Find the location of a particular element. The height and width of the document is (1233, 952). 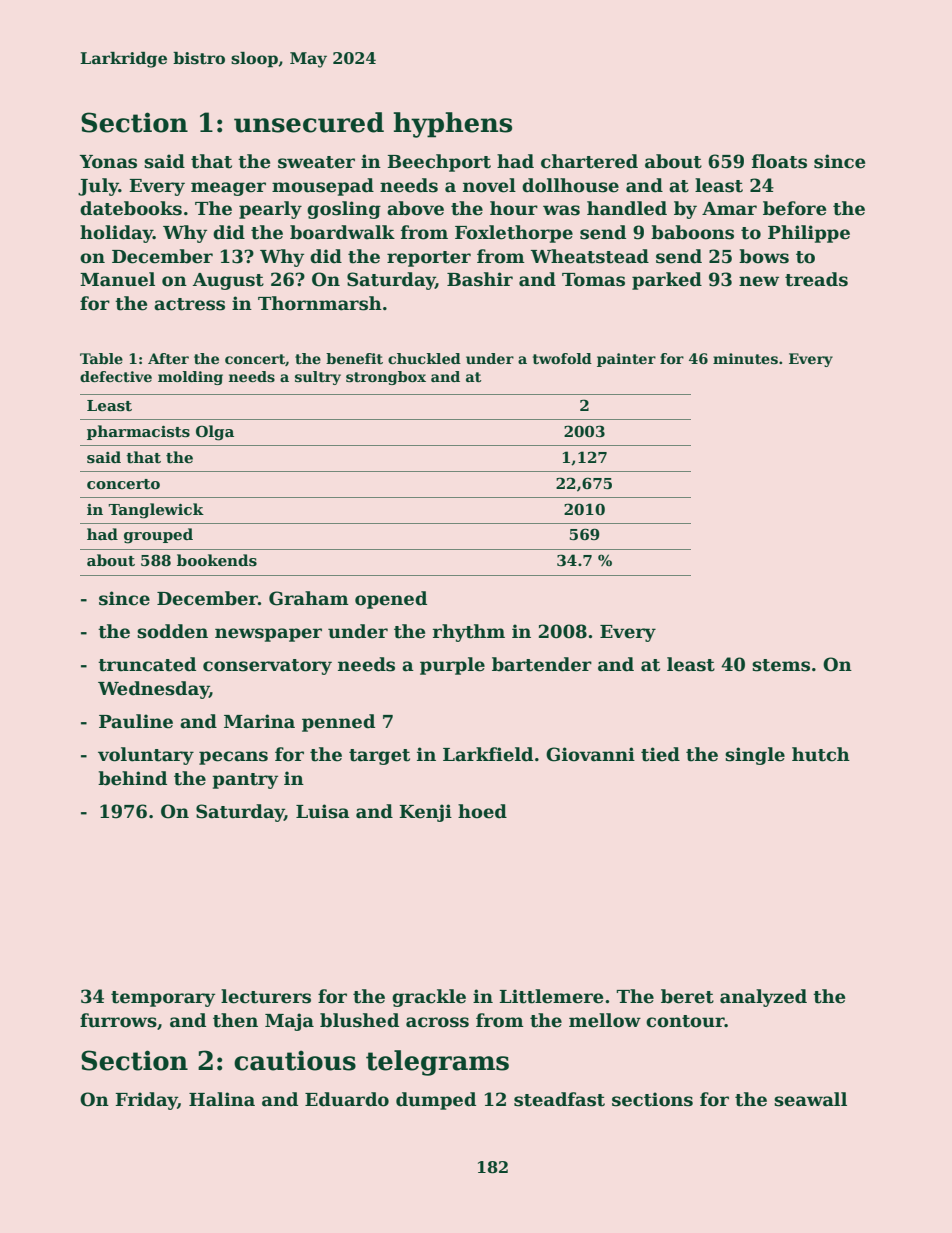

hyphens is located at coordinates (452, 125).
